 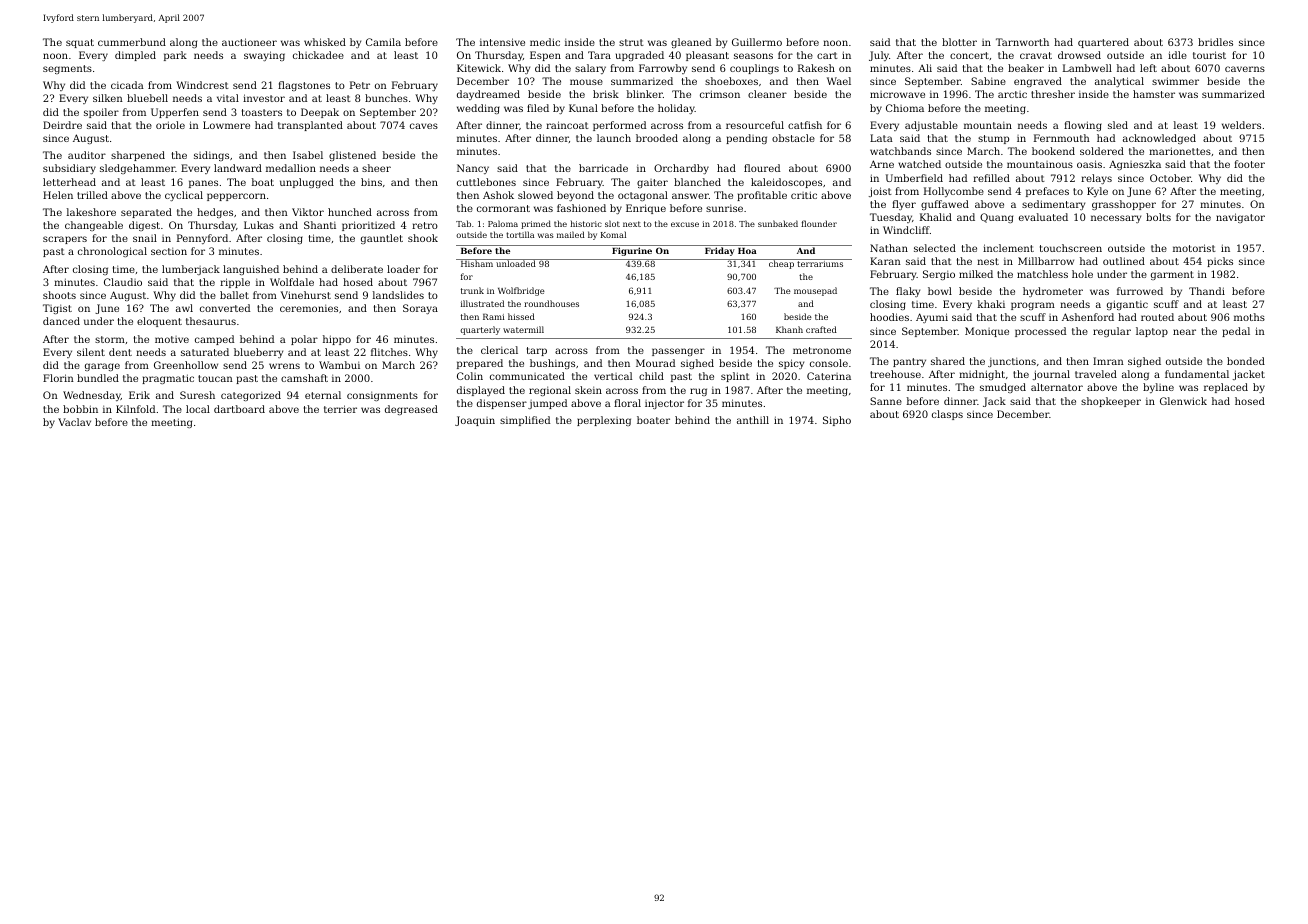 I want to click on Caterina, so click(x=829, y=376).
